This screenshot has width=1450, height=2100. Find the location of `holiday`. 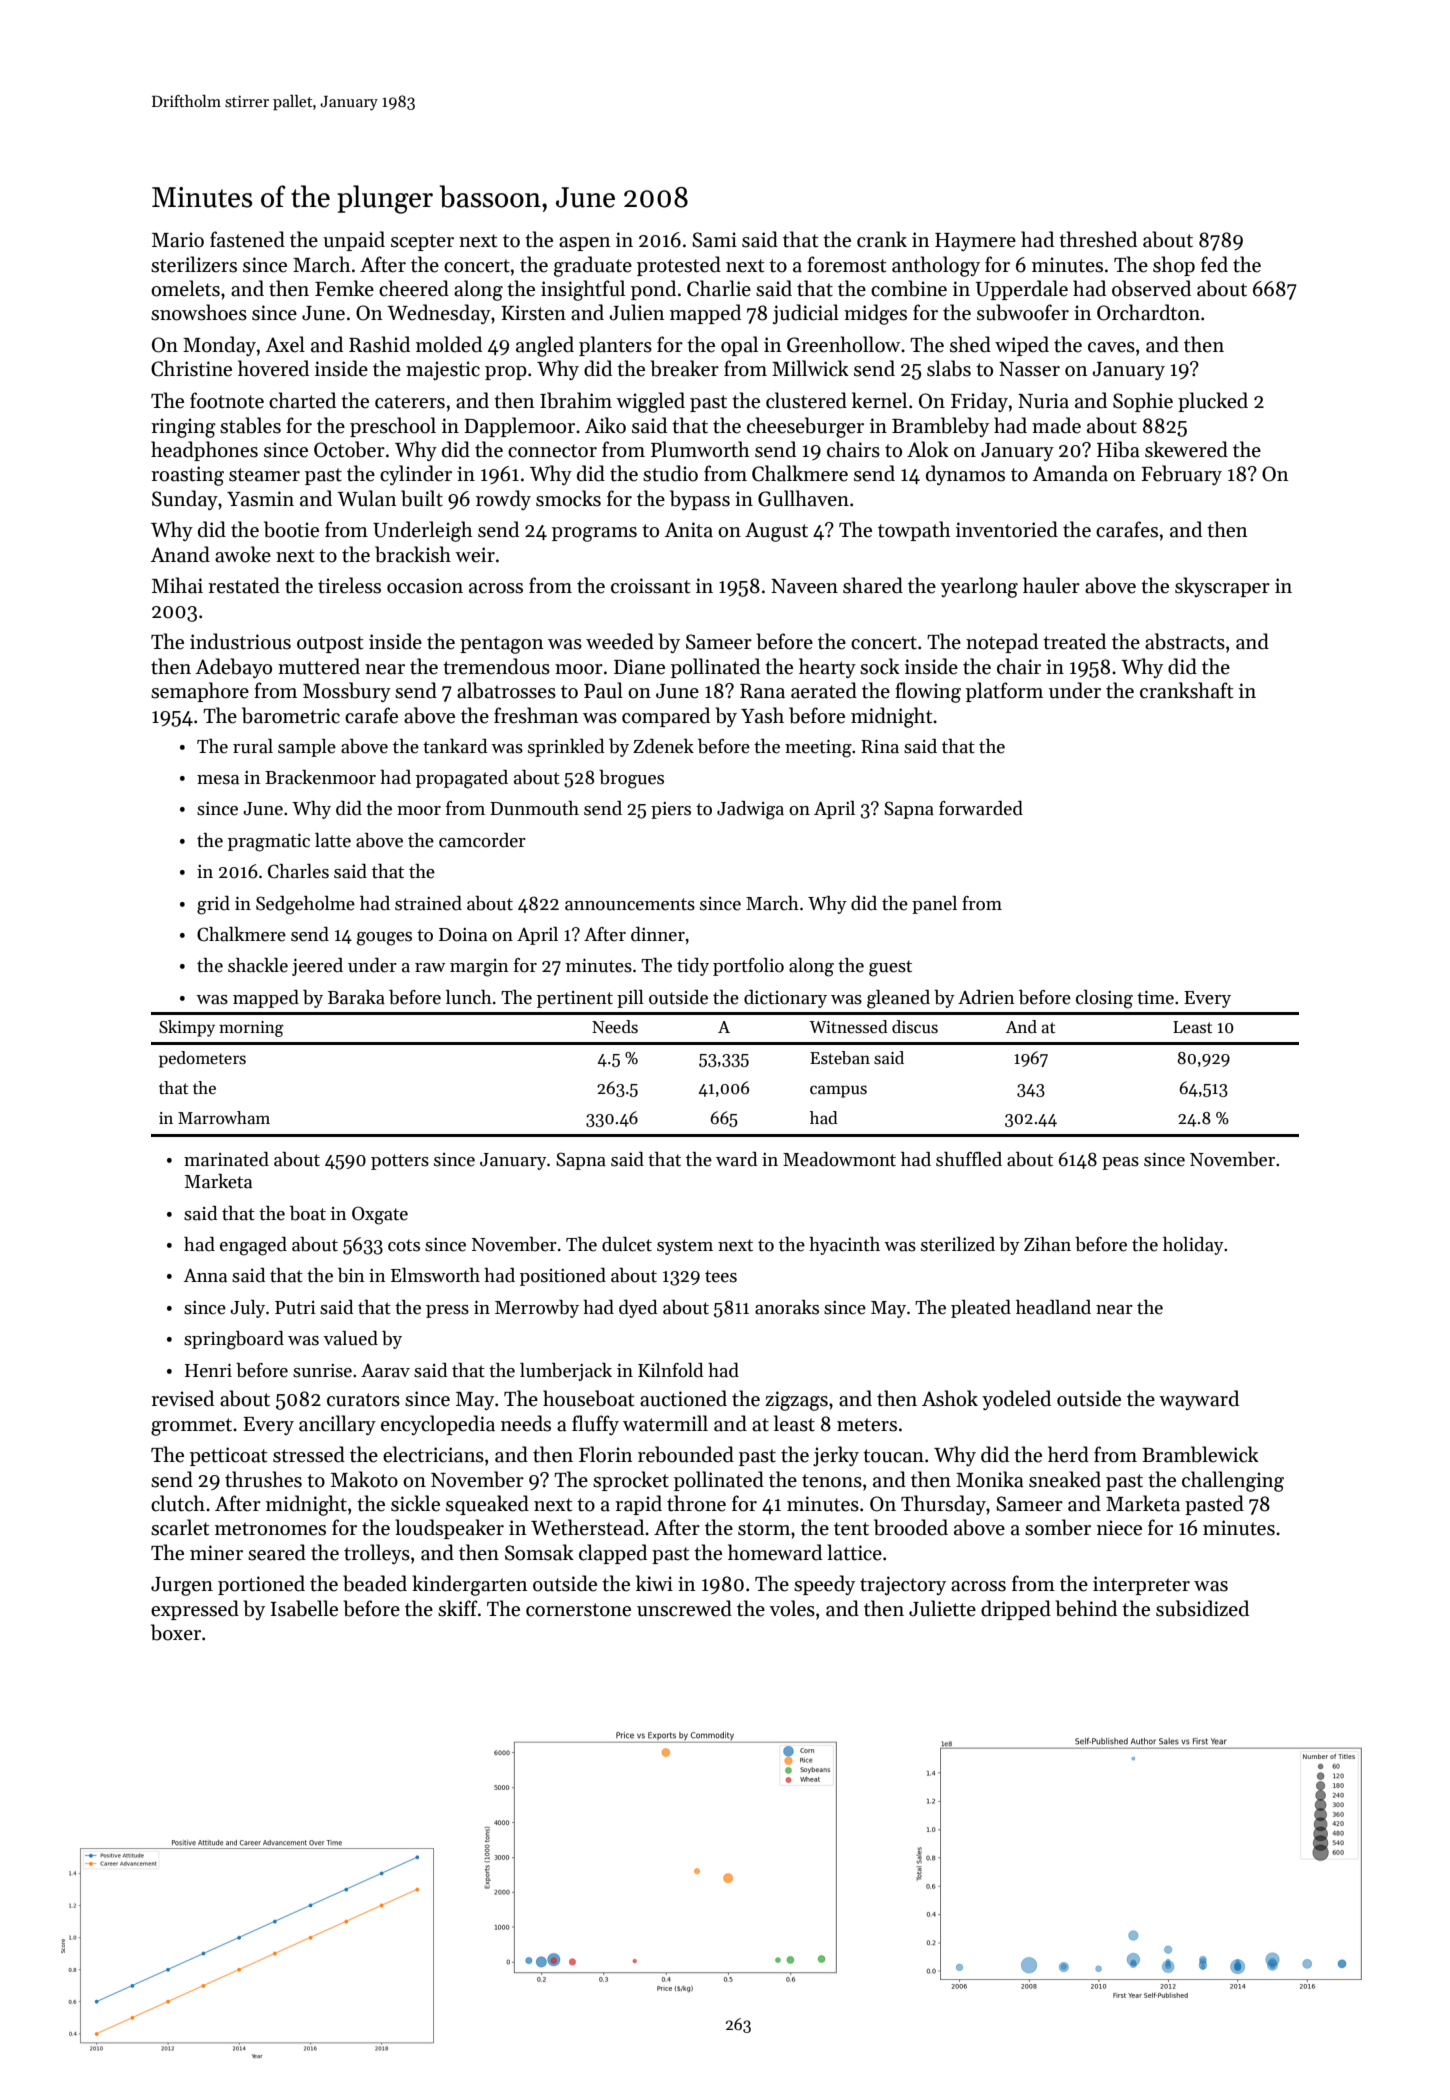

holiday is located at coordinates (1193, 1246).
